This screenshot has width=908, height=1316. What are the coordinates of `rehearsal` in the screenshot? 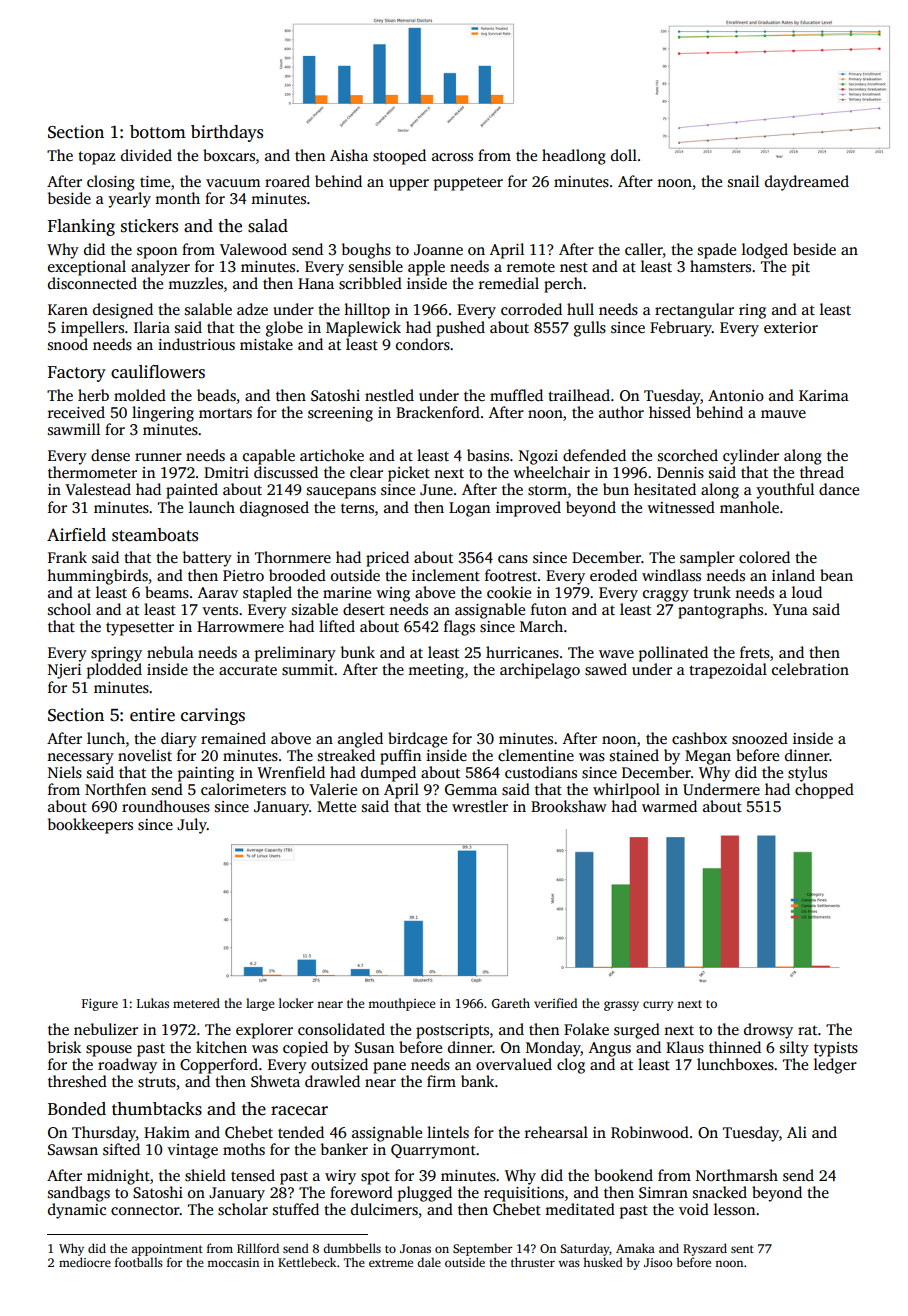 It's located at (556, 1132).
